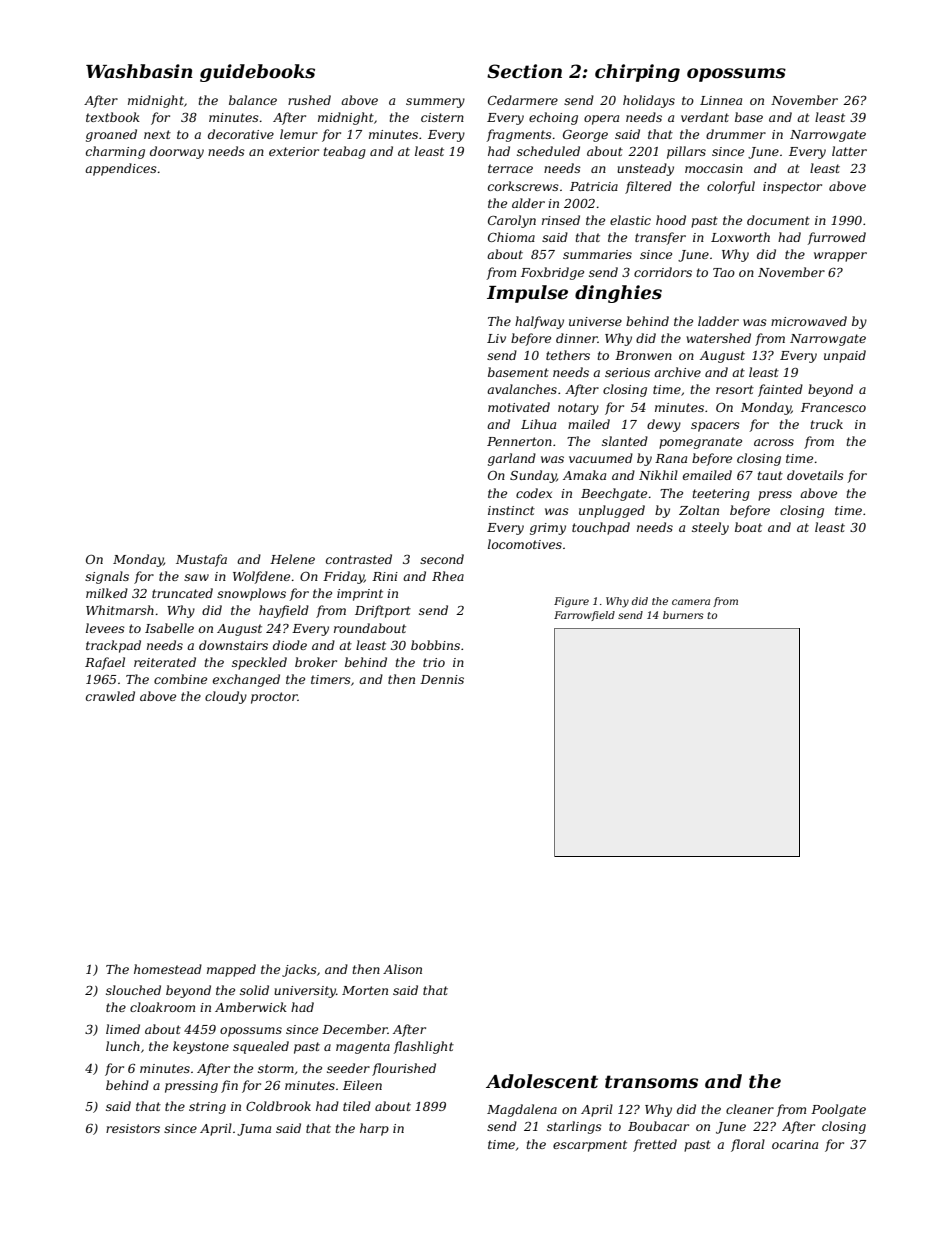 The image size is (952, 1233). Describe the element at coordinates (226, 697) in the image. I see `cloudy` at that location.
